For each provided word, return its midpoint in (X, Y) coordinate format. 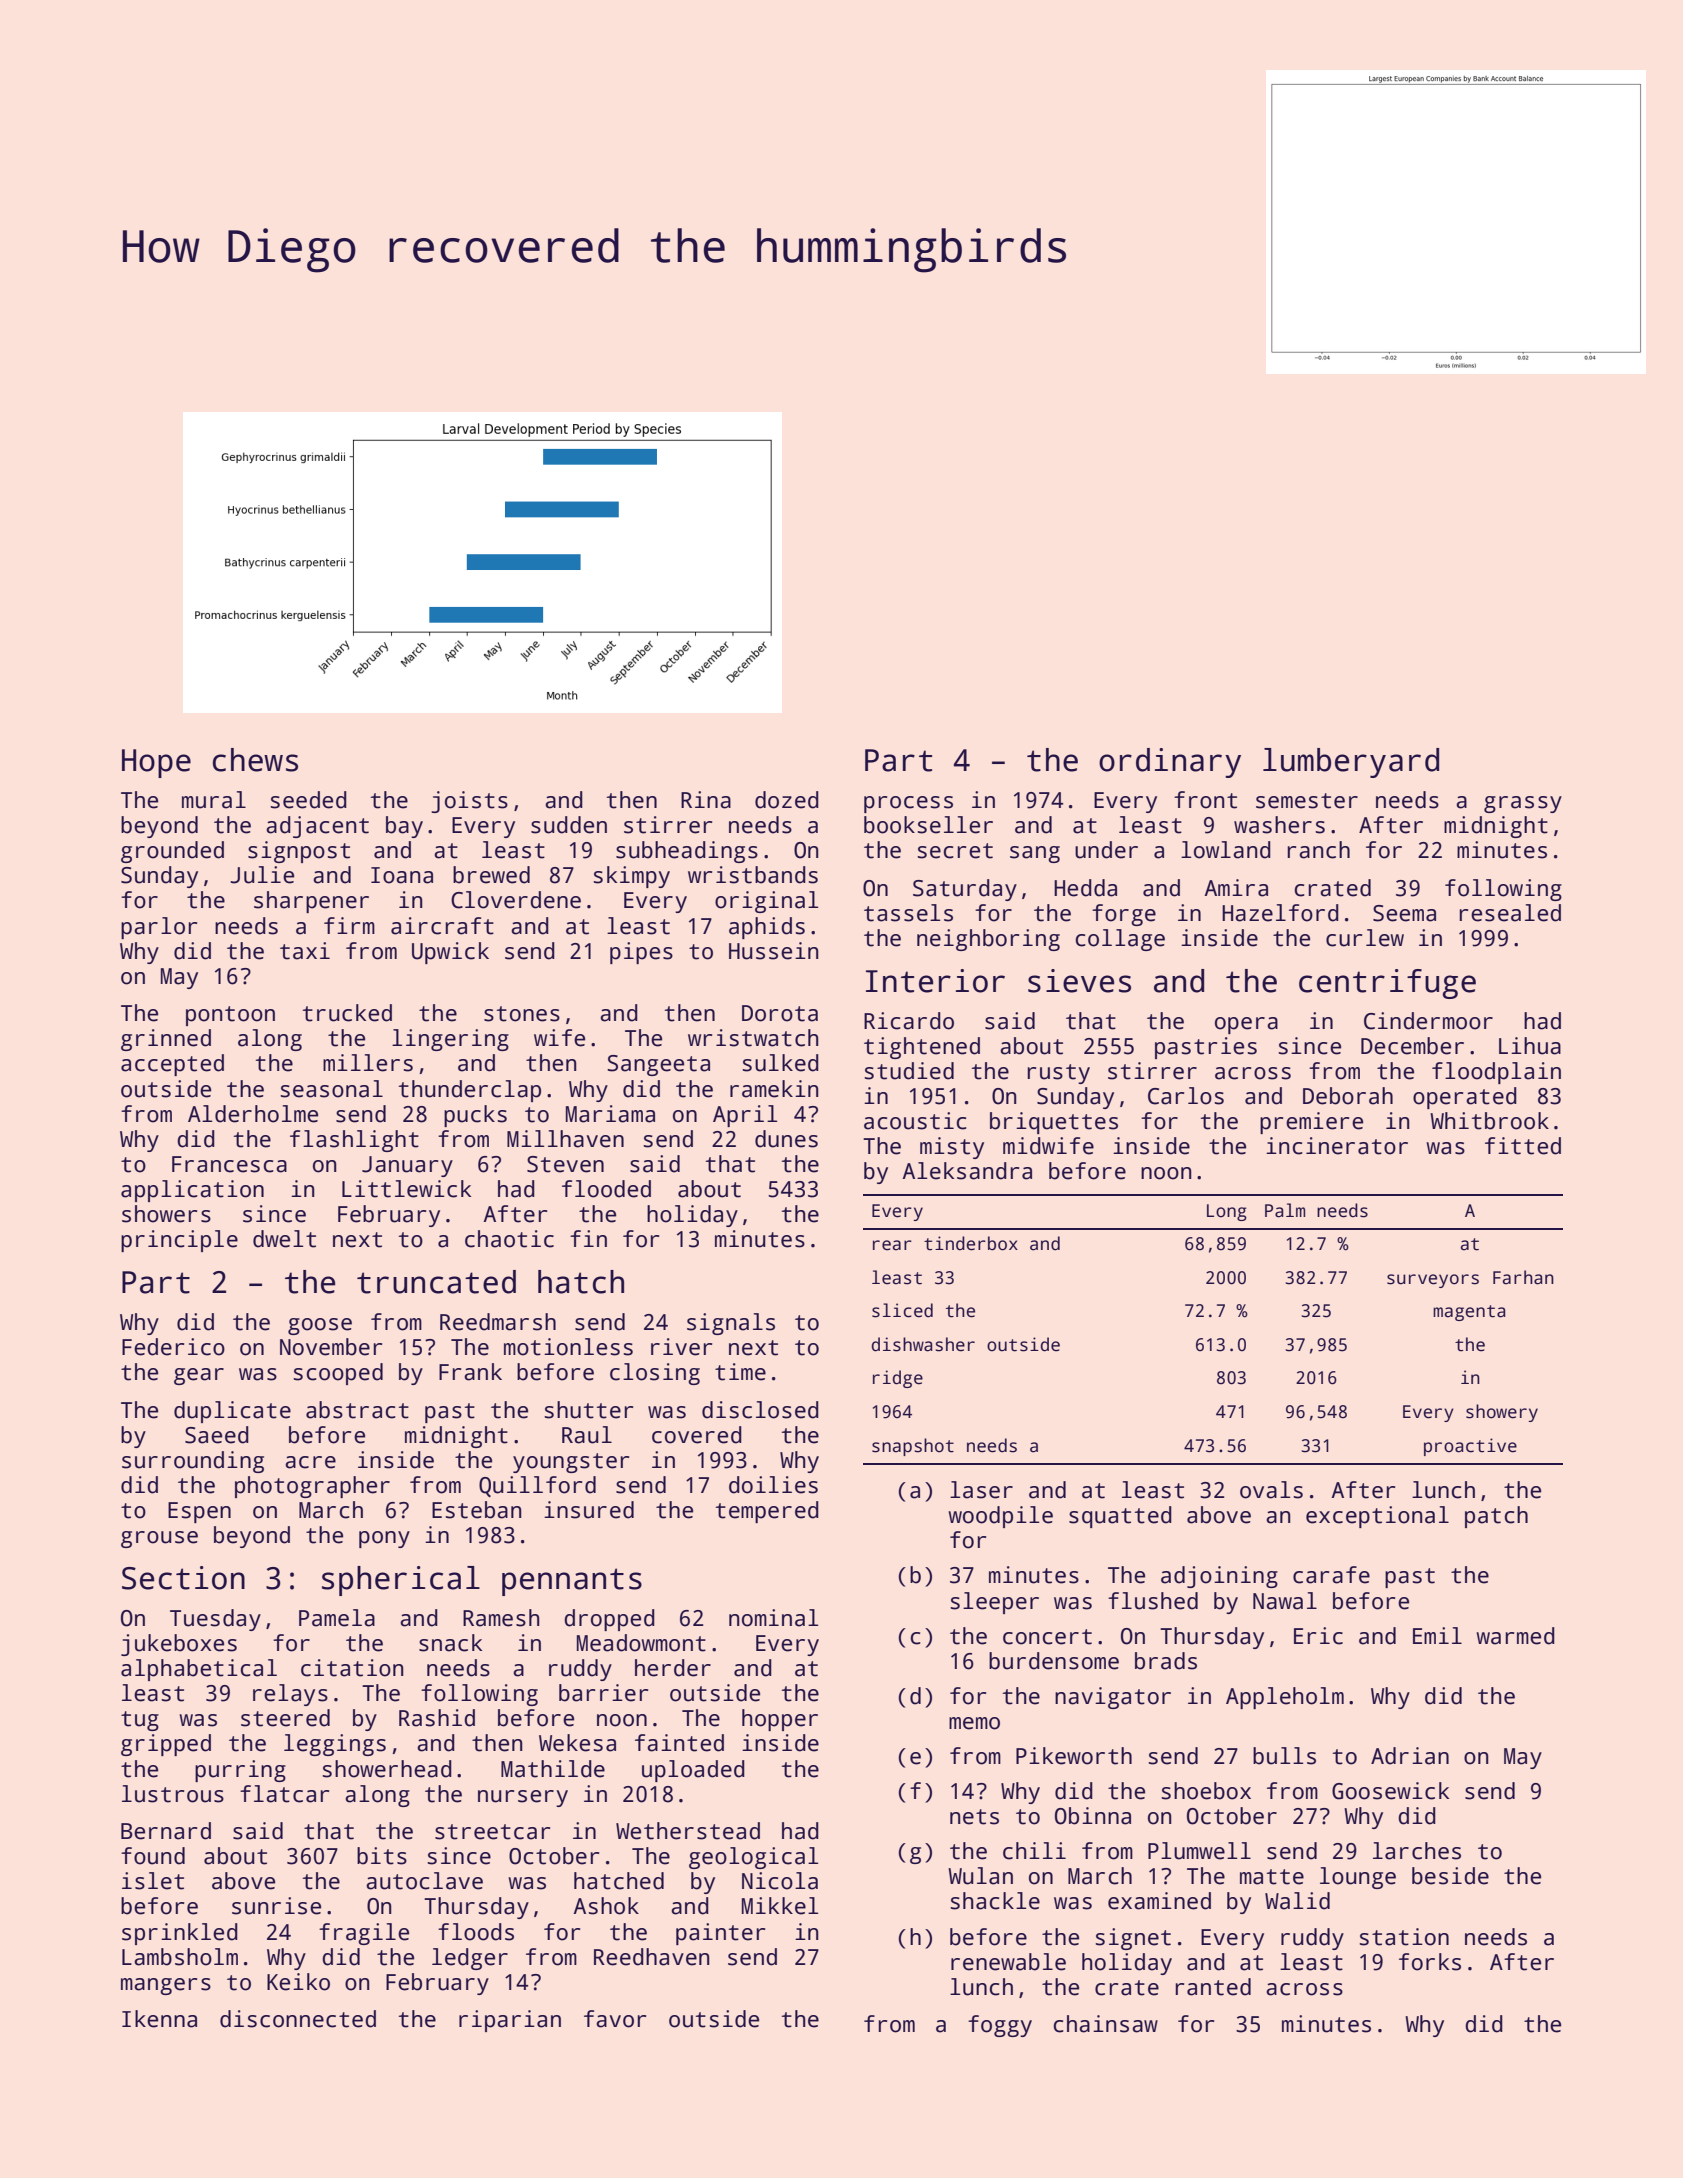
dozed (787, 800)
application (192, 1191)
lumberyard (1351, 763)
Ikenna (159, 2019)
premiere (1311, 1123)
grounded (172, 852)
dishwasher (923, 1344)
